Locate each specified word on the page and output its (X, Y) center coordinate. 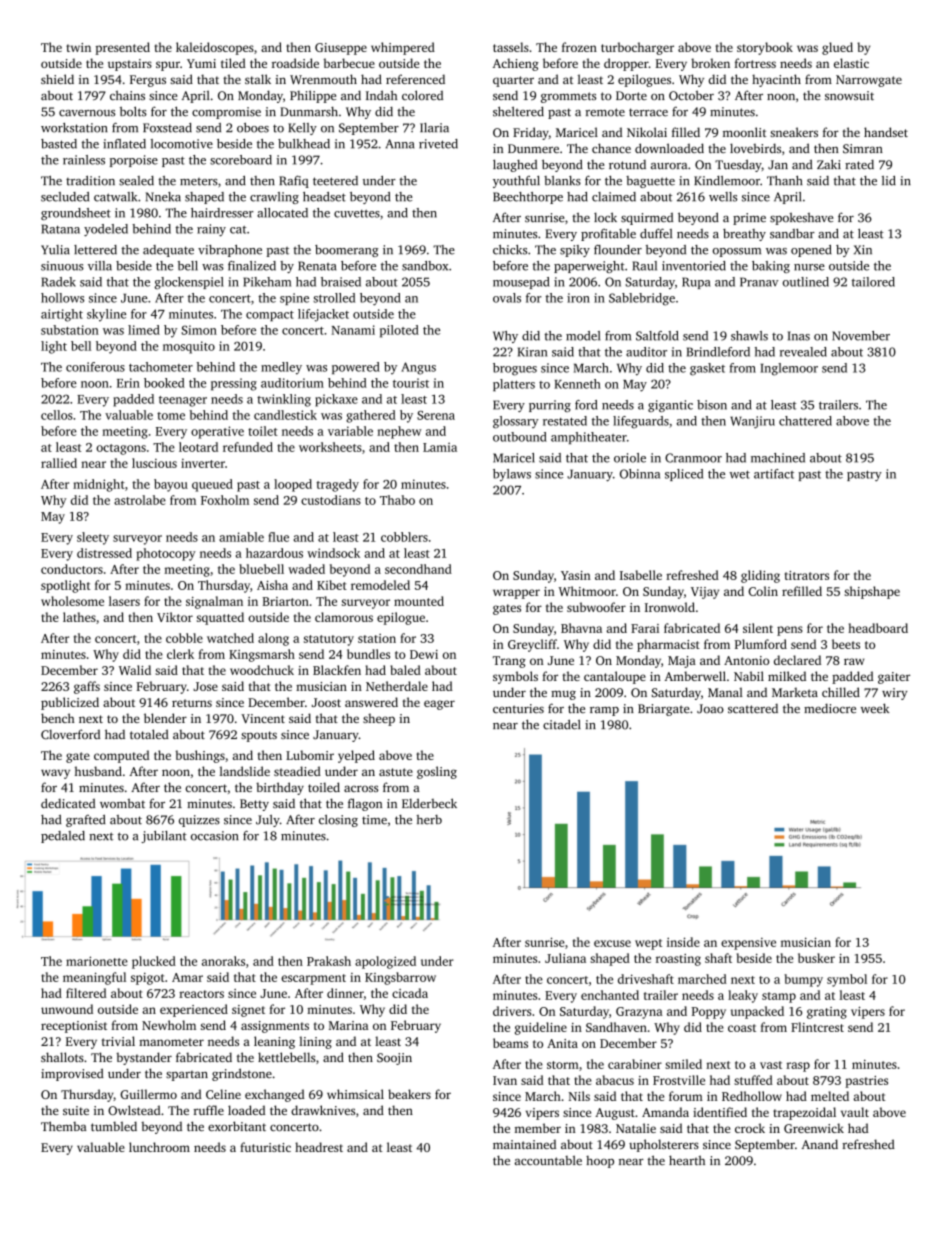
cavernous (87, 113)
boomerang (347, 251)
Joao (710, 709)
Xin (863, 249)
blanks (562, 181)
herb (429, 820)
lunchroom (159, 1147)
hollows (62, 298)
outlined (806, 282)
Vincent (263, 718)
